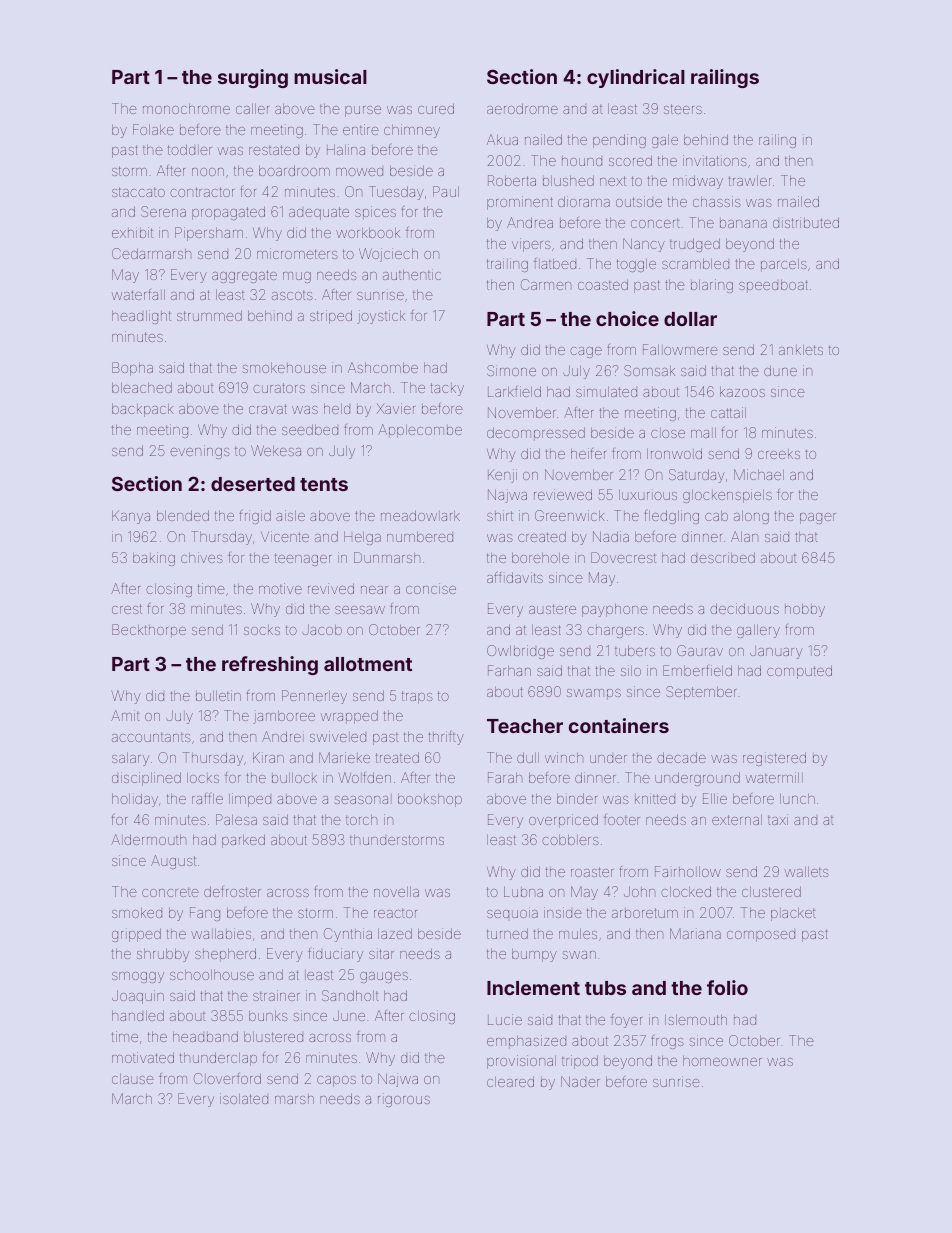 This page has width=952, height=1233. Describe the element at coordinates (335, 955) in the page. I see `fiduciary` at that location.
